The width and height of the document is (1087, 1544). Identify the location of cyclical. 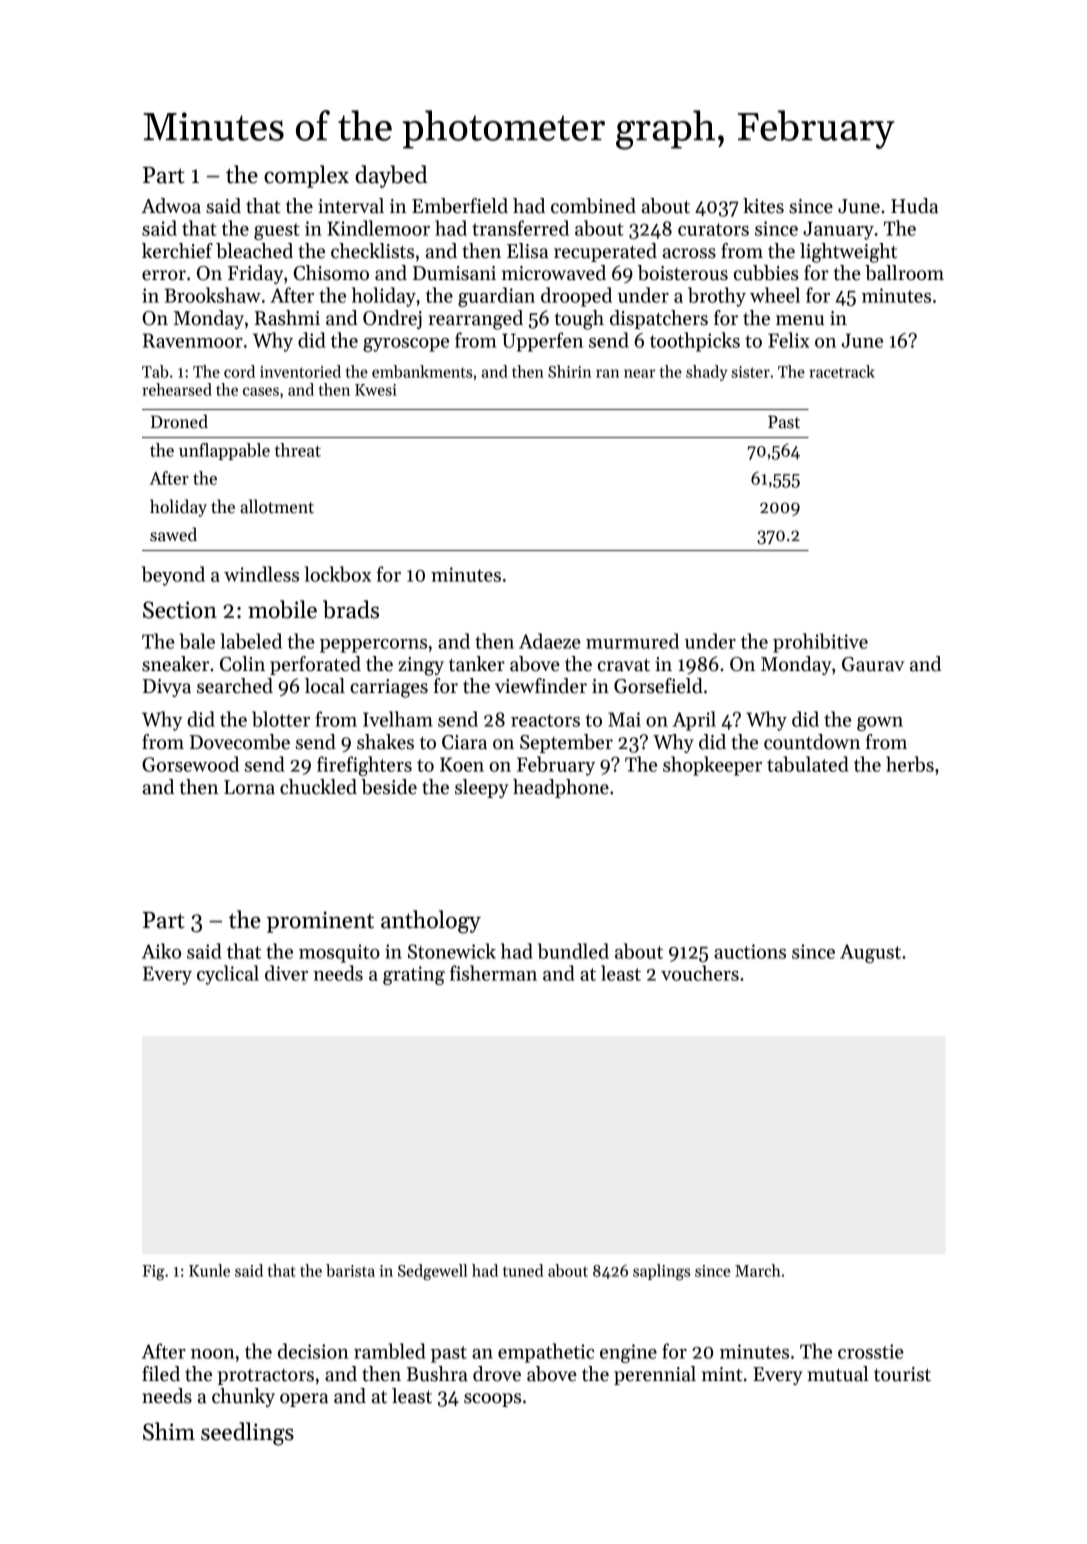
(228, 975).
